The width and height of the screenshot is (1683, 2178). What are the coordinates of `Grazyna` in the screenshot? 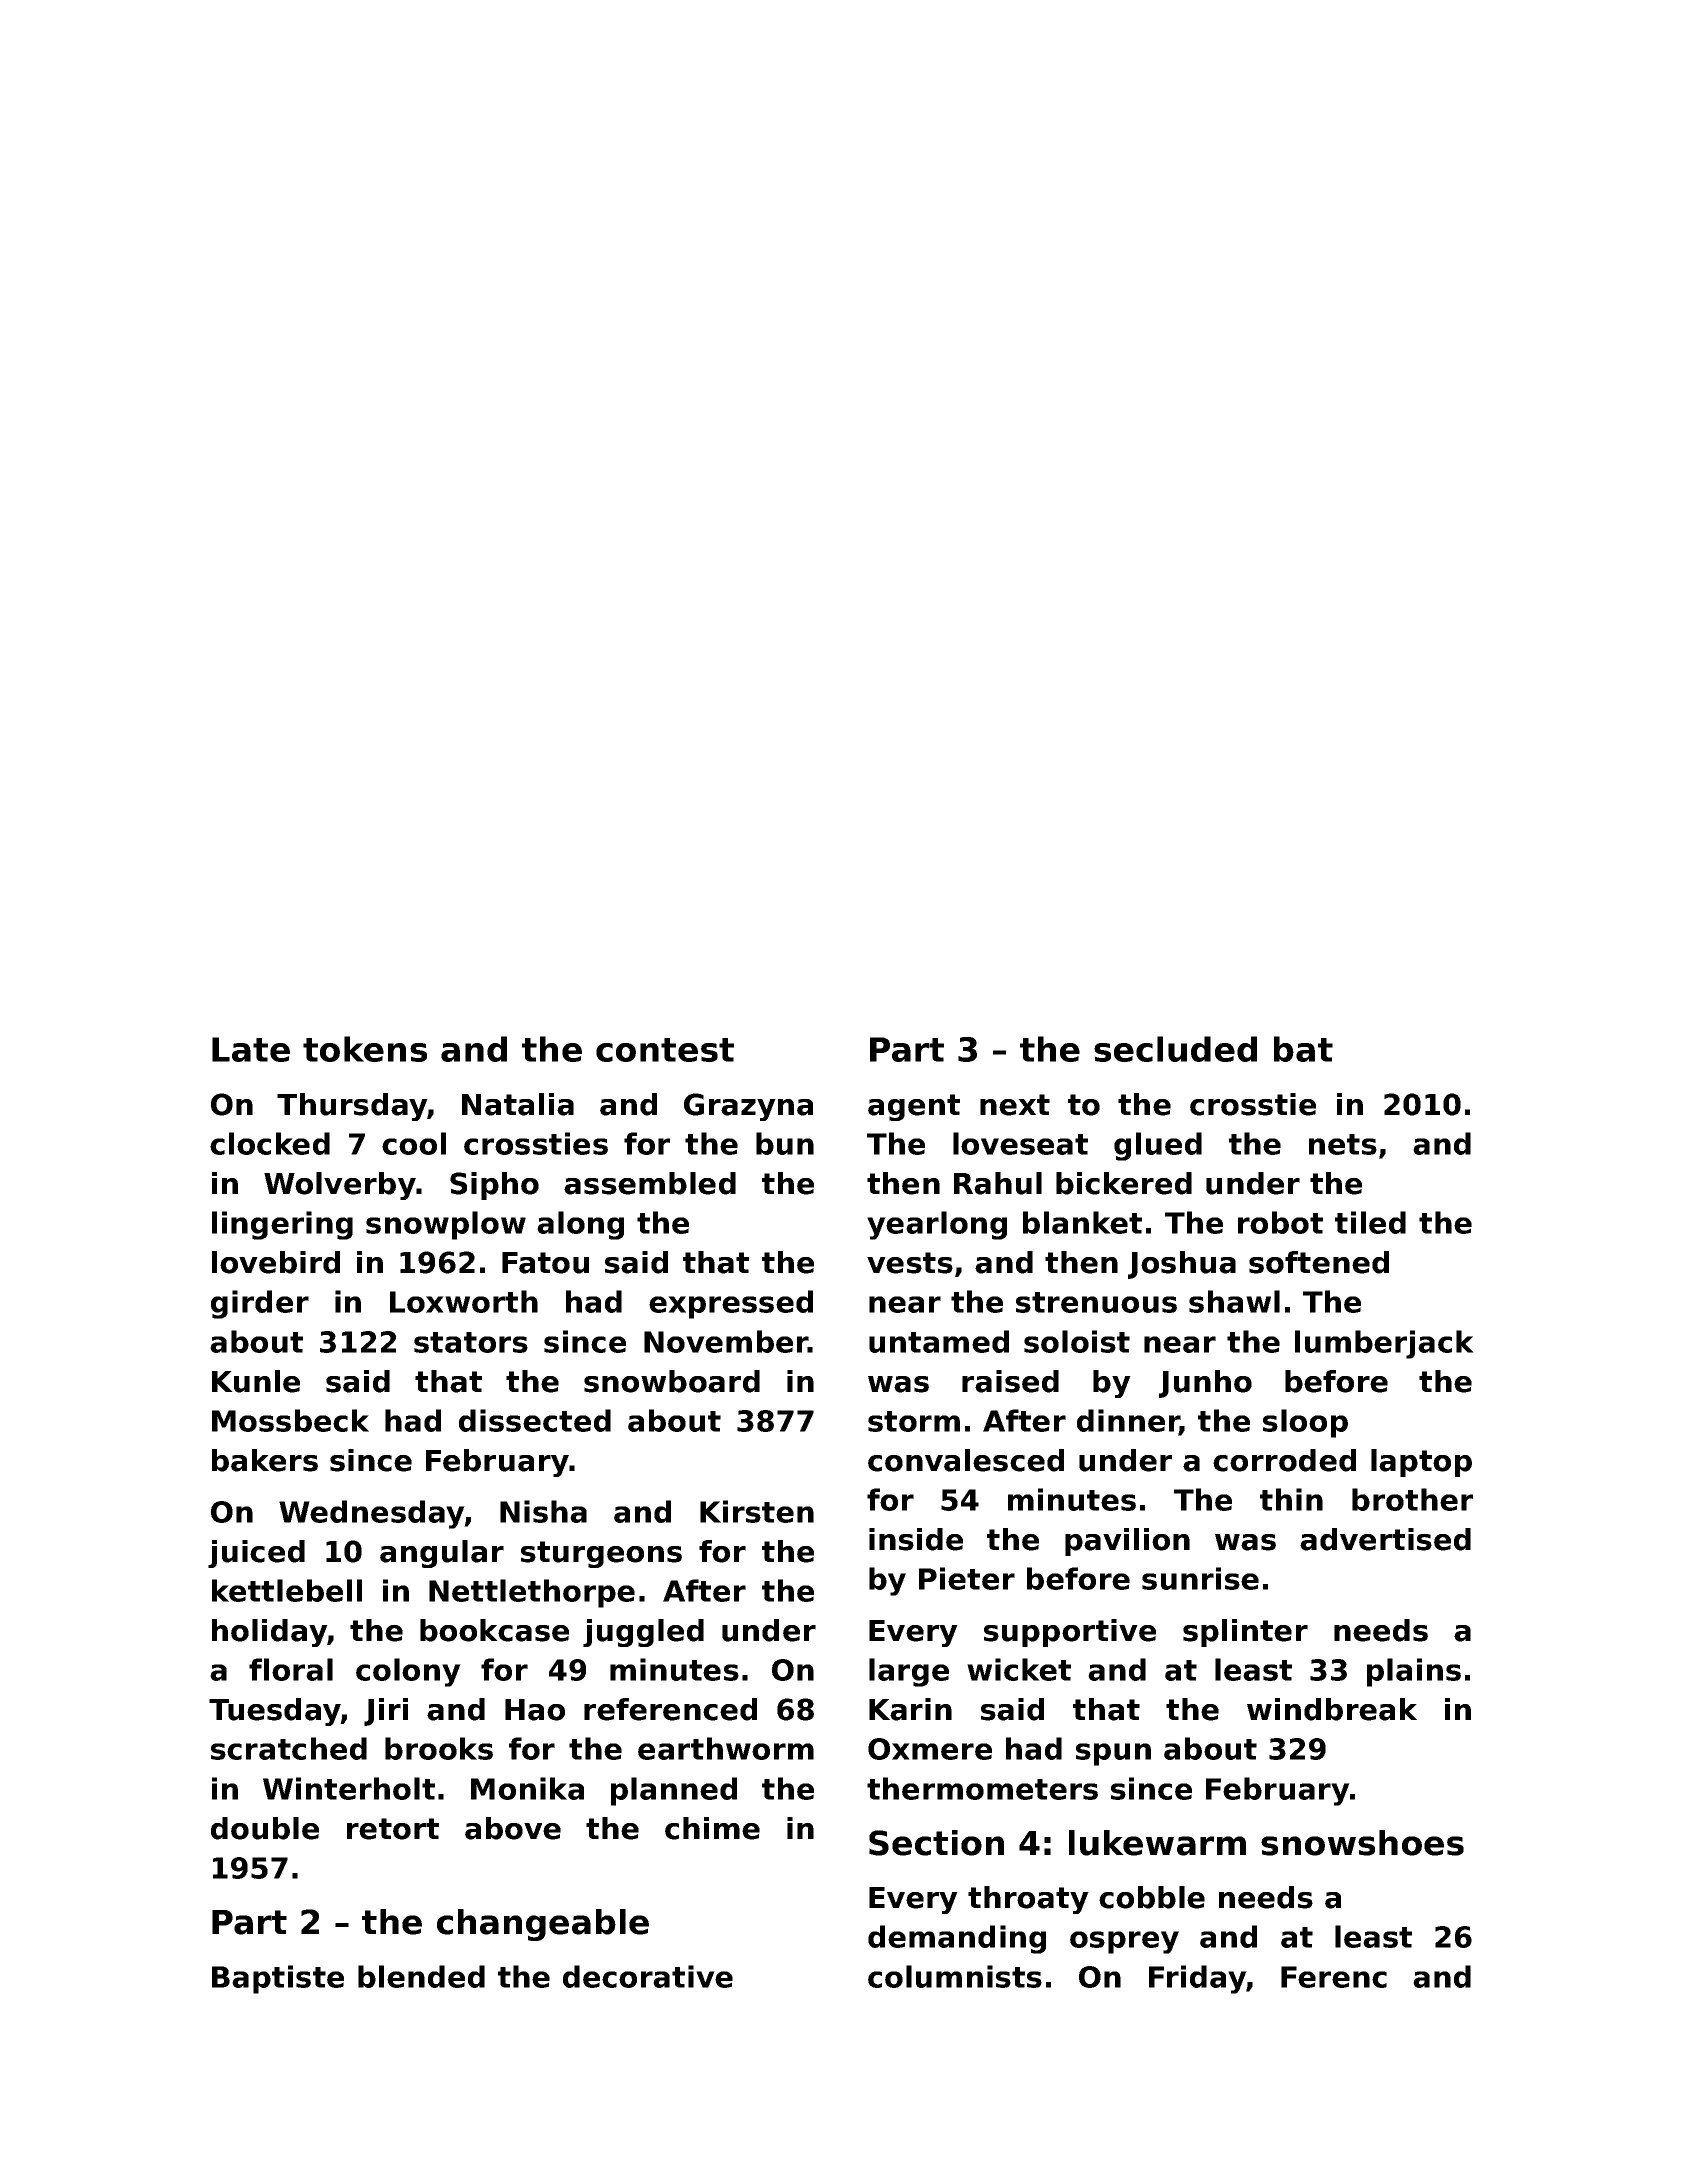 It's located at (748, 1107).
